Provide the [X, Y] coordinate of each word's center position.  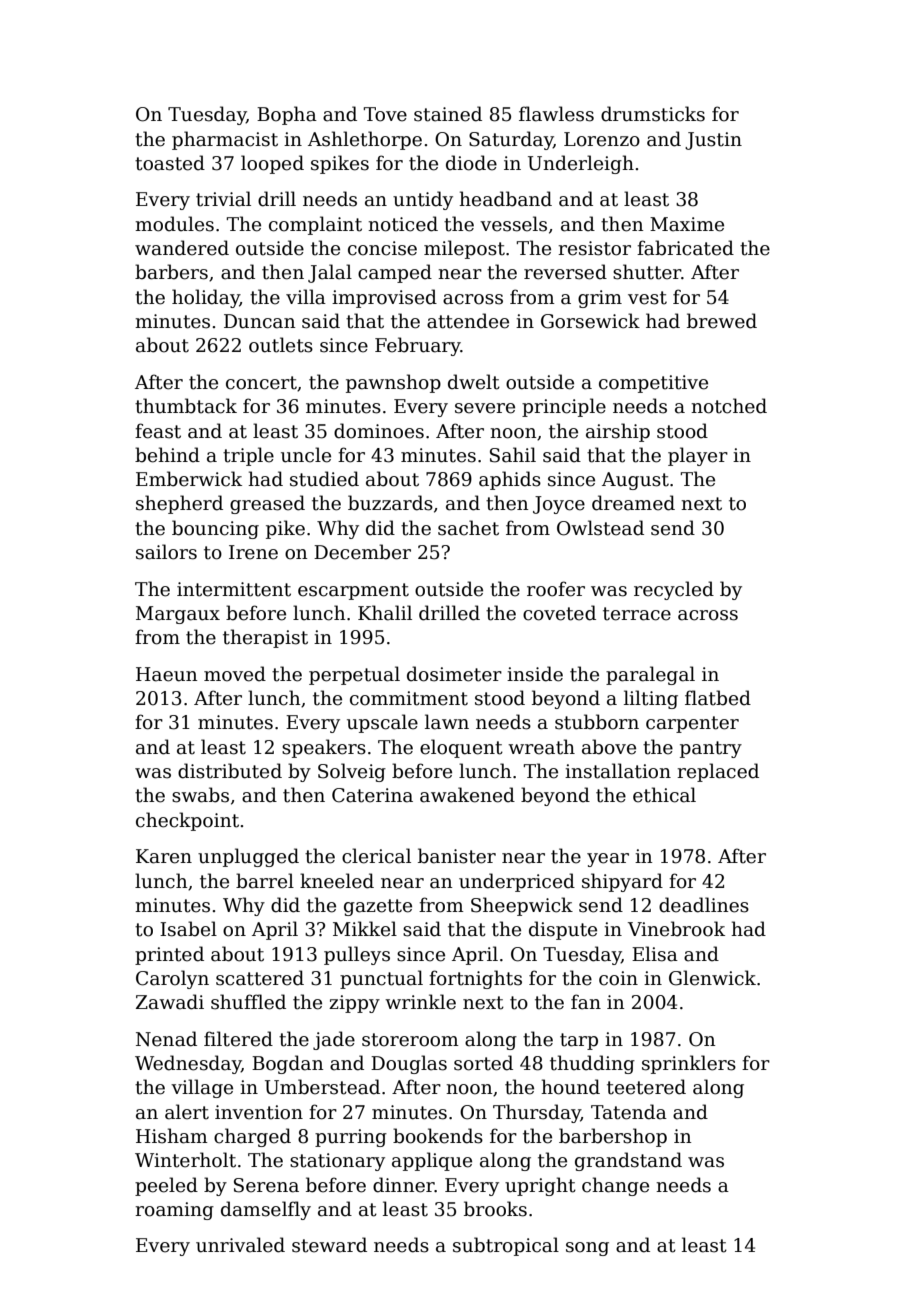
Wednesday [188, 1064]
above [609, 747]
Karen [164, 856]
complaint [315, 225]
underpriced [517, 882]
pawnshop [393, 383]
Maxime [687, 224]
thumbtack [186, 406]
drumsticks [653, 114]
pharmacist [225, 140]
